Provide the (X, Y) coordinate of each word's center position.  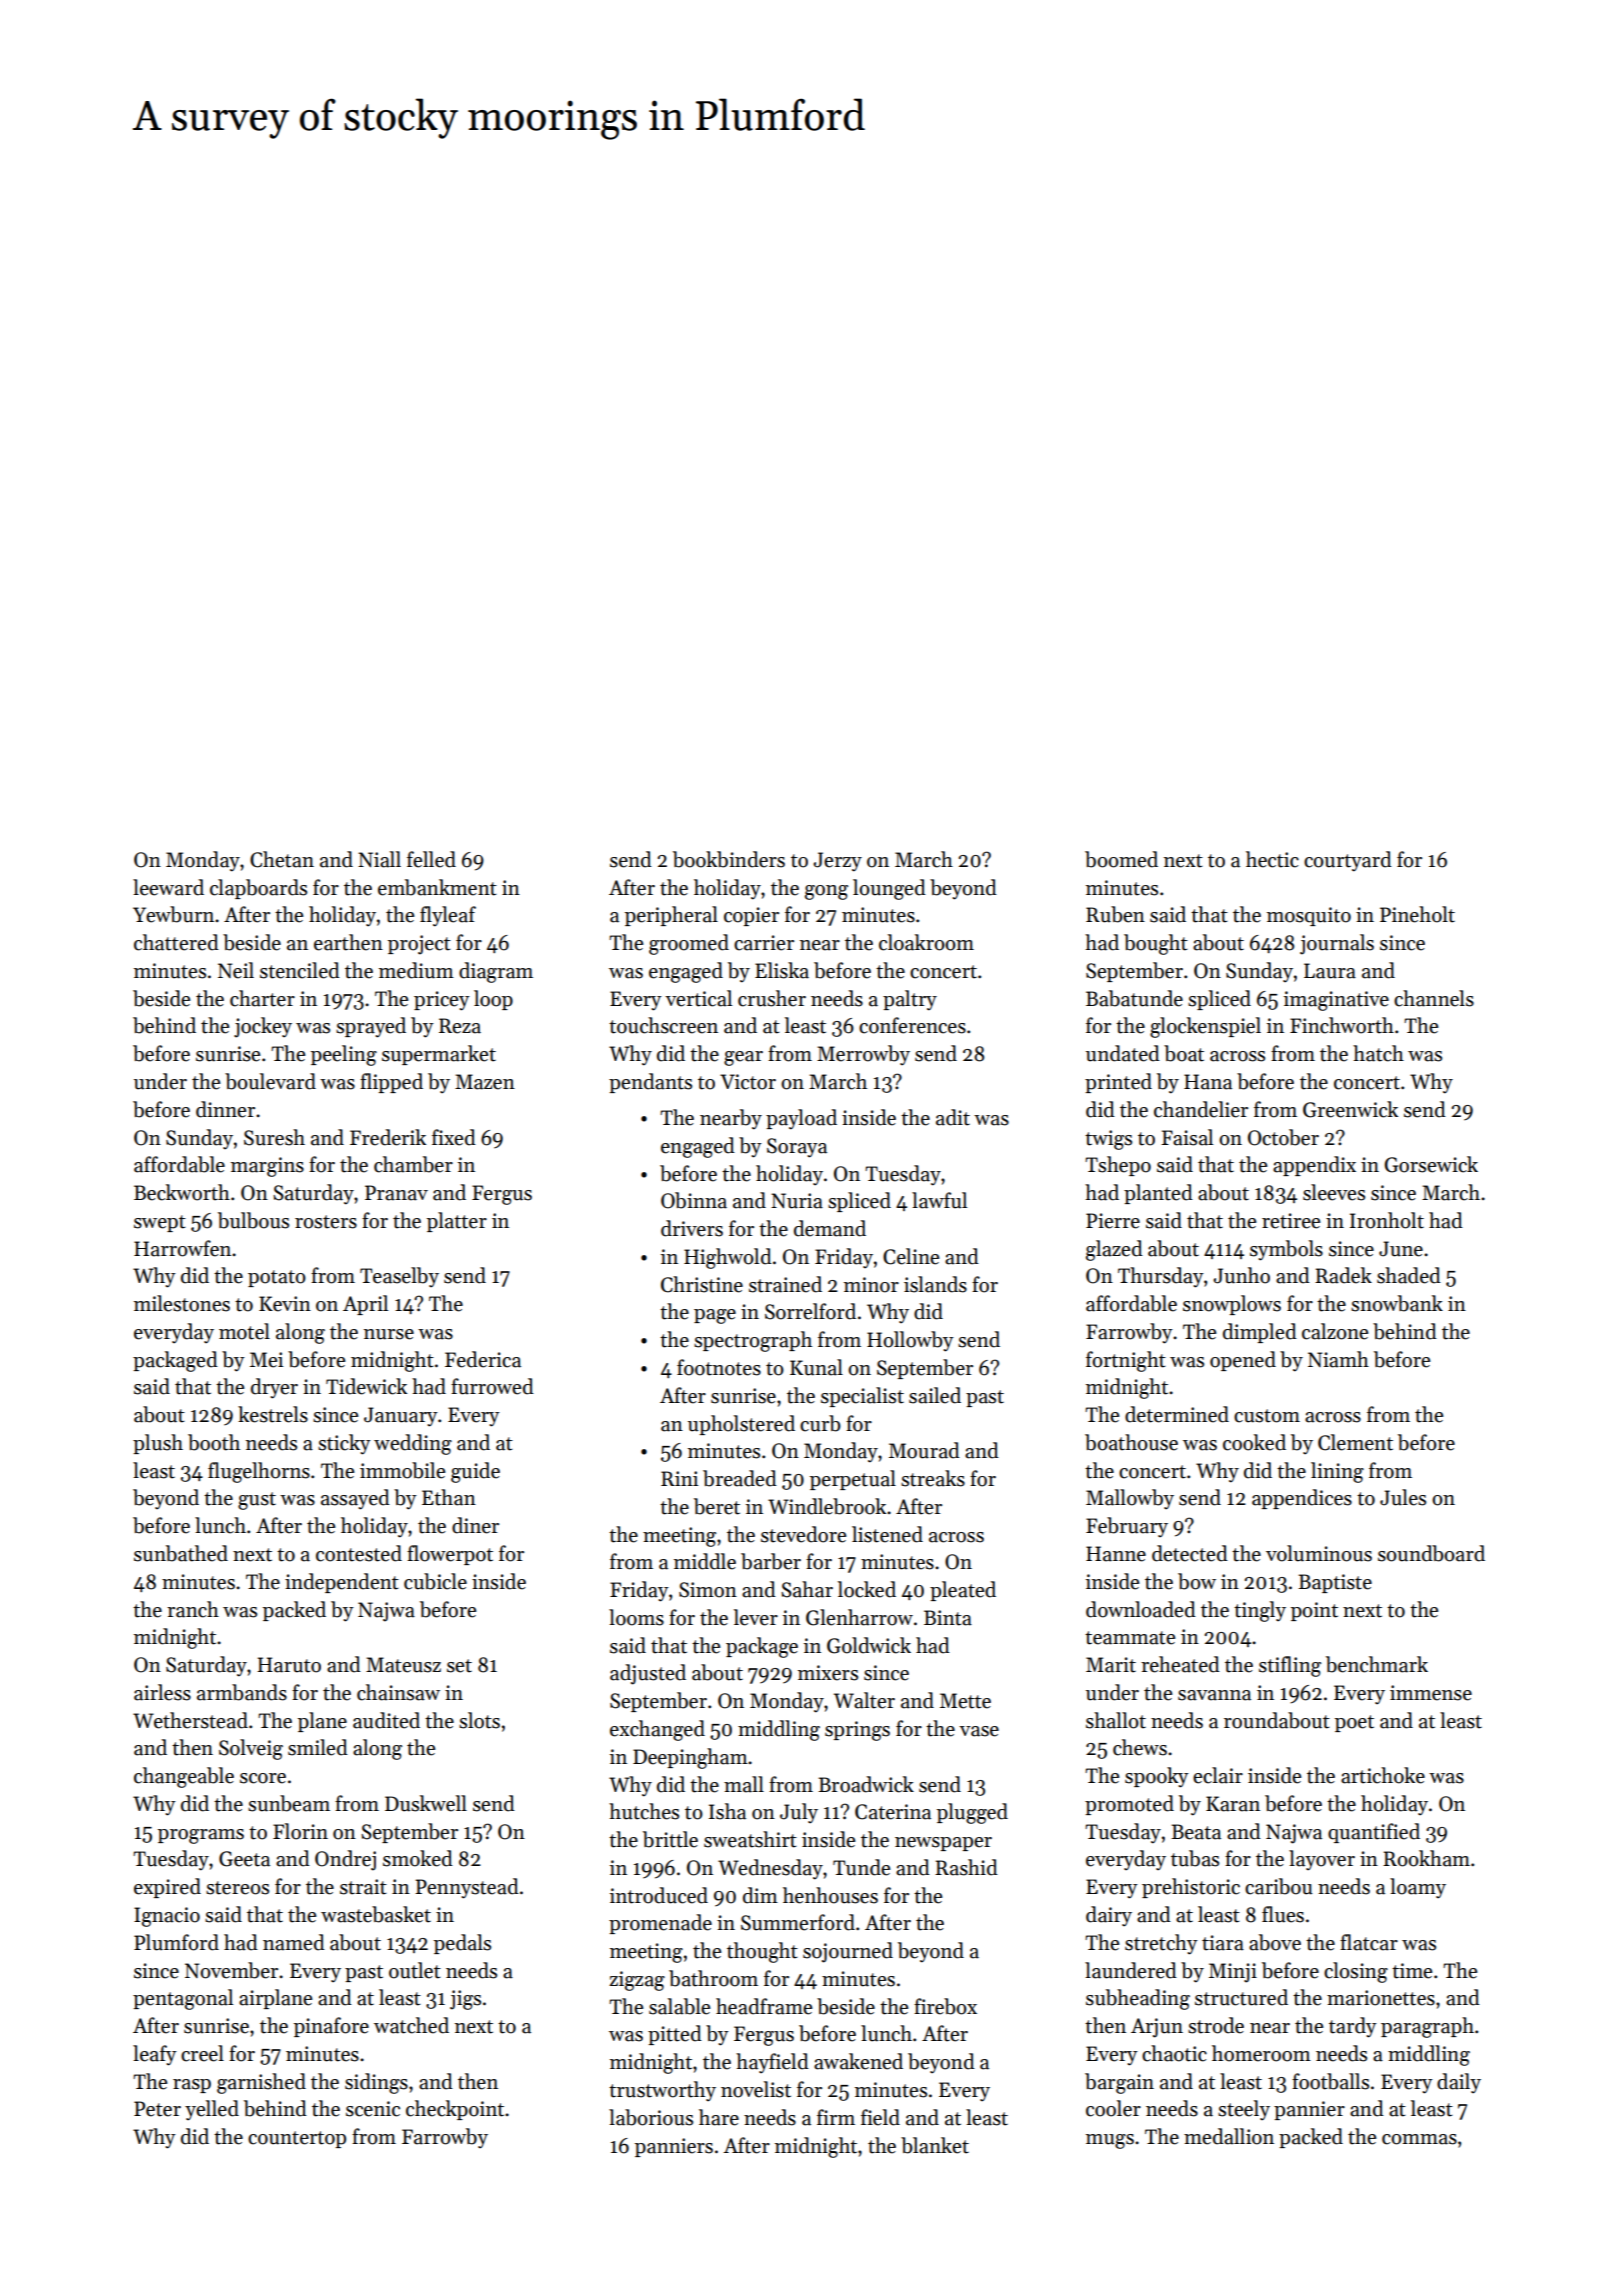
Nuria (797, 1201)
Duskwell (426, 1803)
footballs (1330, 2081)
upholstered (741, 1425)
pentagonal (183, 1999)
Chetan (282, 859)
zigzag (637, 1981)
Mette (965, 1701)
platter (457, 1222)
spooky (1157, 1777)
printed (1118, 1083)
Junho (1241, 1275)
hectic (1272, 859)
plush (158, 1444)
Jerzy (837, 862)
